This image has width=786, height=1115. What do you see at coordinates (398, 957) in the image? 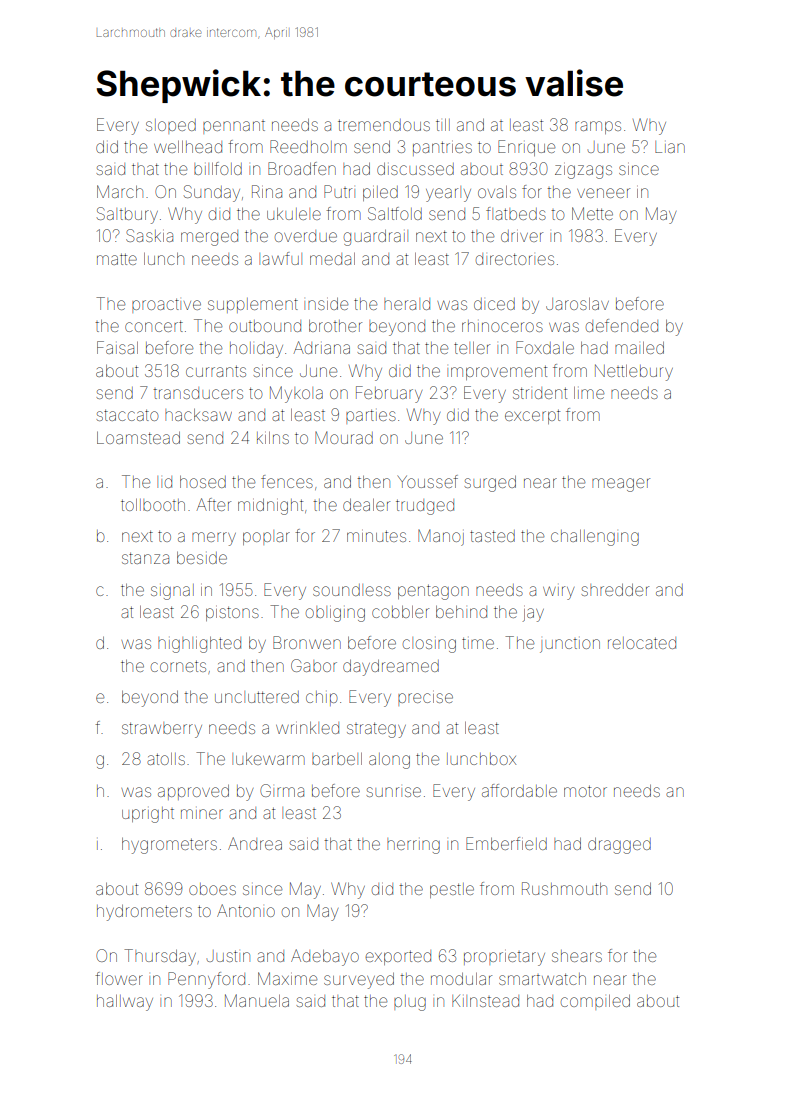
I see `exported` at bounding box center [398, 957].
